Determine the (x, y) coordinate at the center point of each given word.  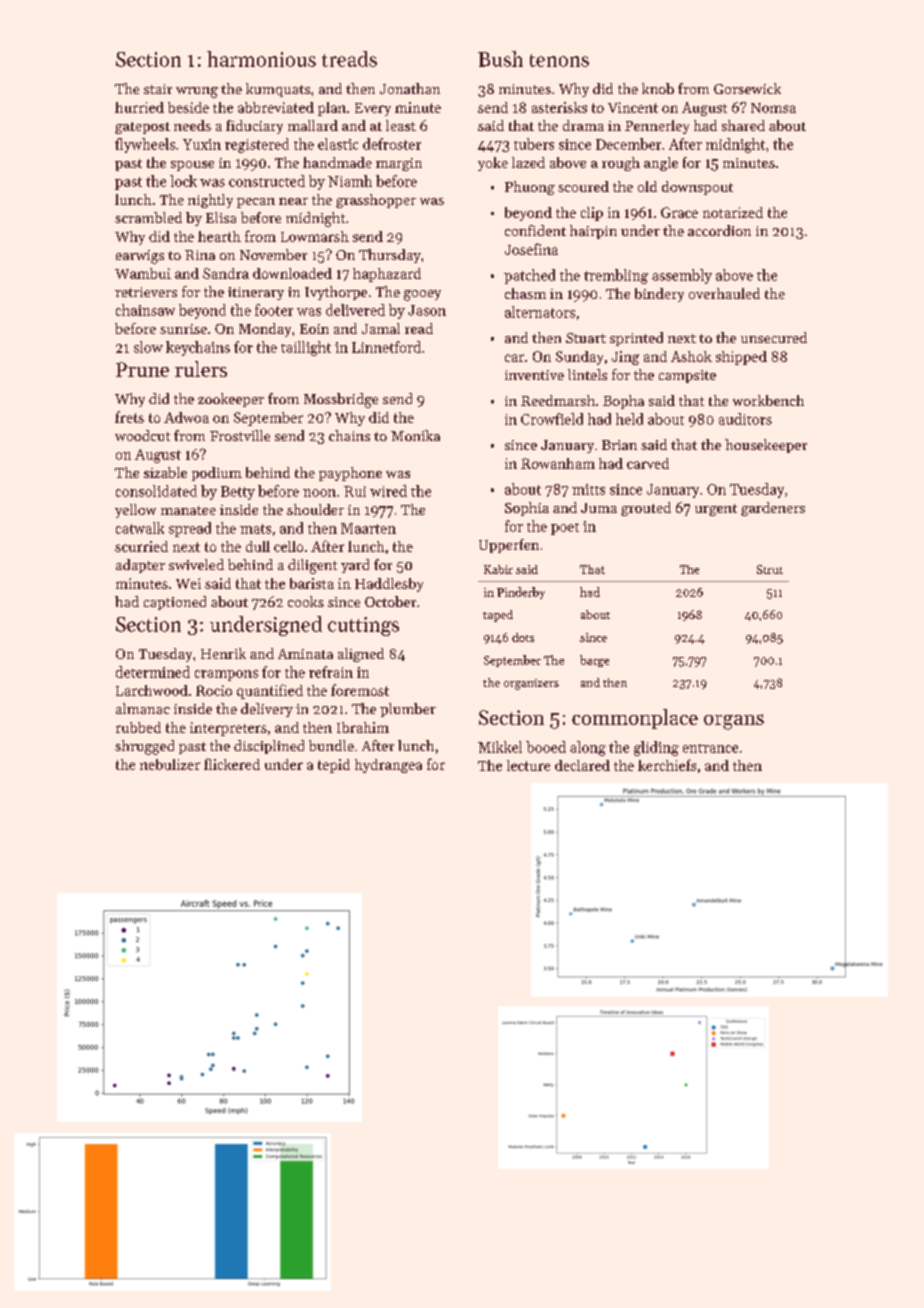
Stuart (586, 338)
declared (582, 765)
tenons (559, 60)
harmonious (261, 59)
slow (148, 347)
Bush (500, 59)
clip (592, 214)
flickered (232, 764)
